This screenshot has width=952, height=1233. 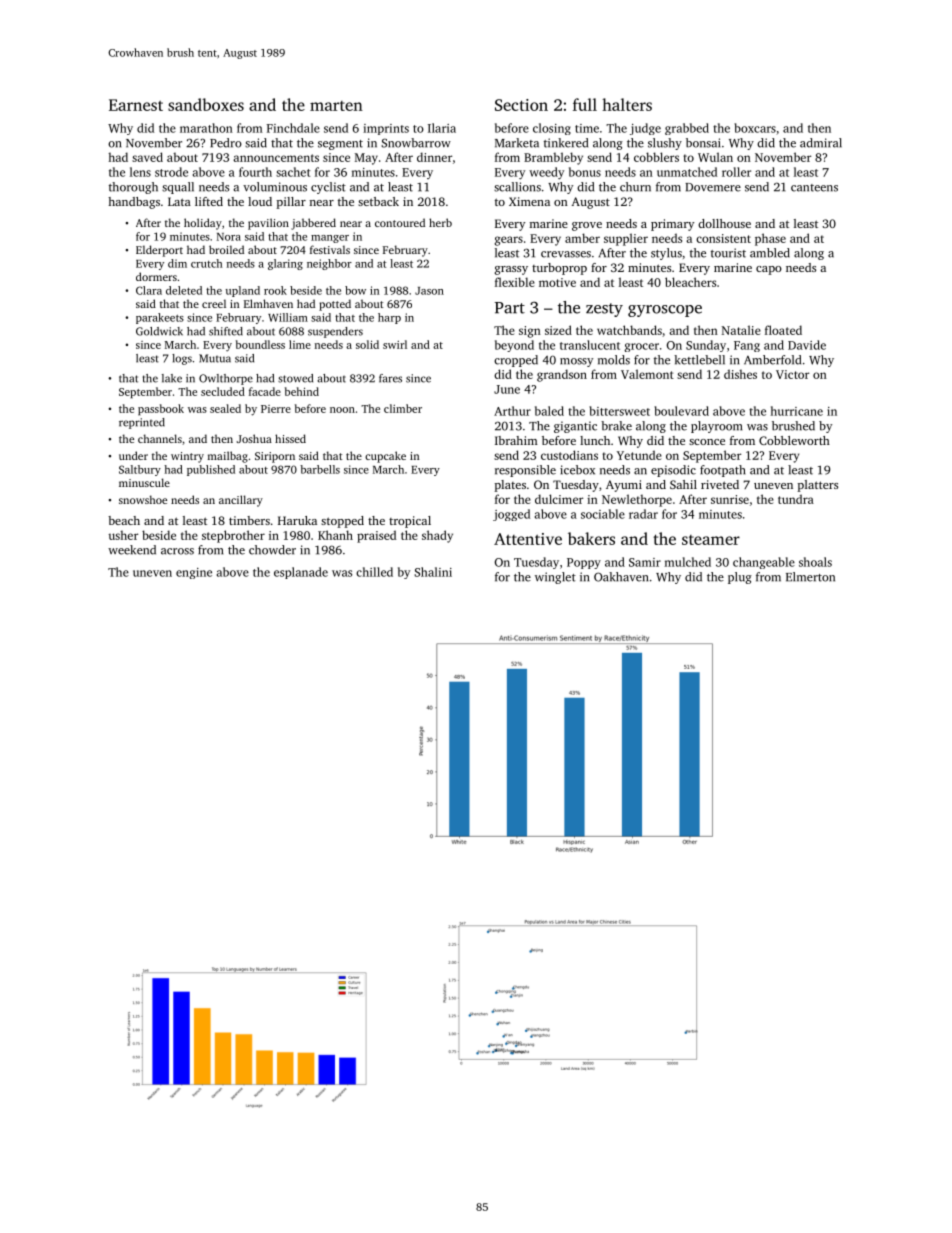 What do you see at coordinates (713, 187) in the screenshot?
I see `Dovemere` at bounding box center [713, 187].
